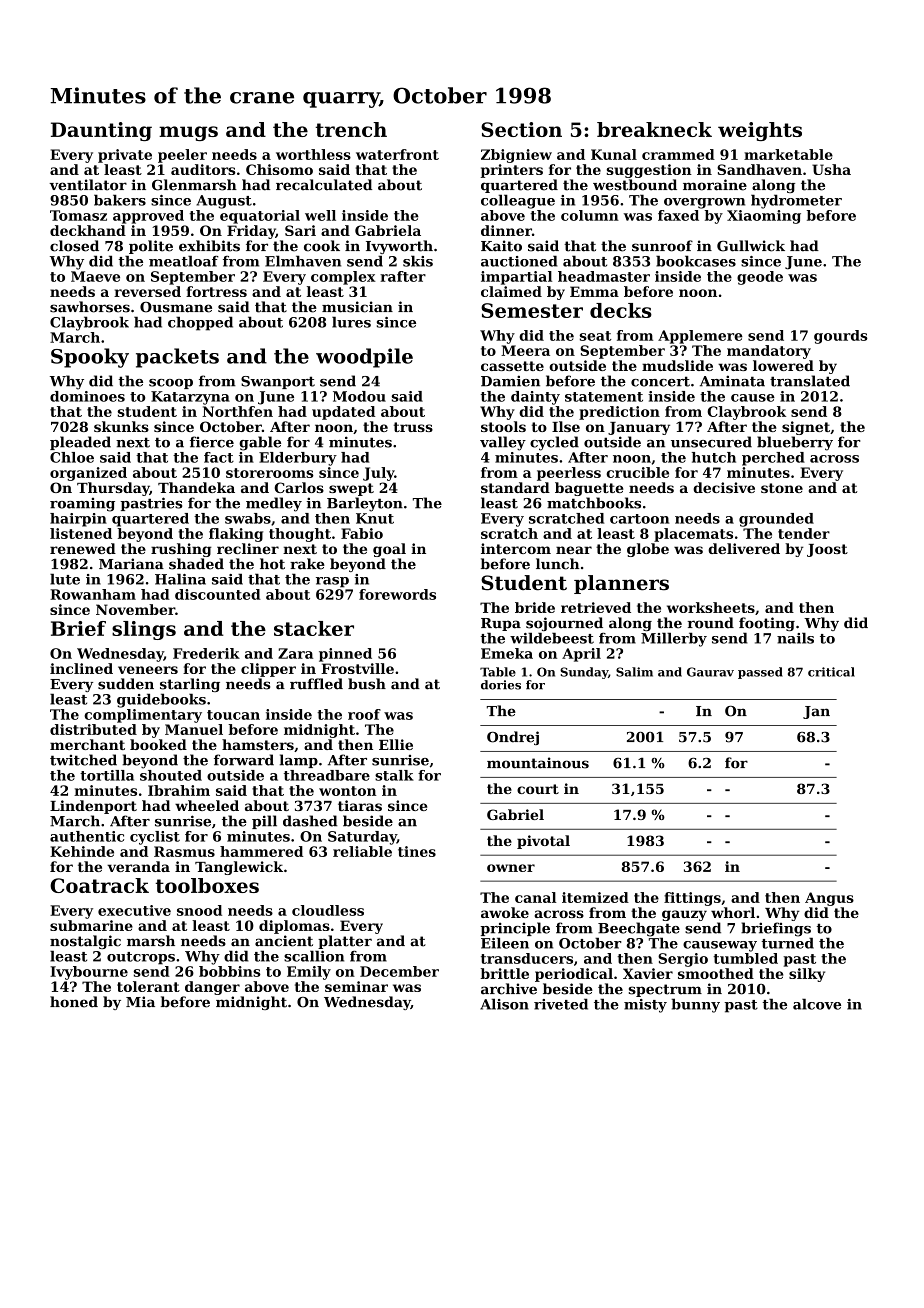  Describe the element at coordinates (795, 443) in the screenshot. I see `blueberry` at that location.
